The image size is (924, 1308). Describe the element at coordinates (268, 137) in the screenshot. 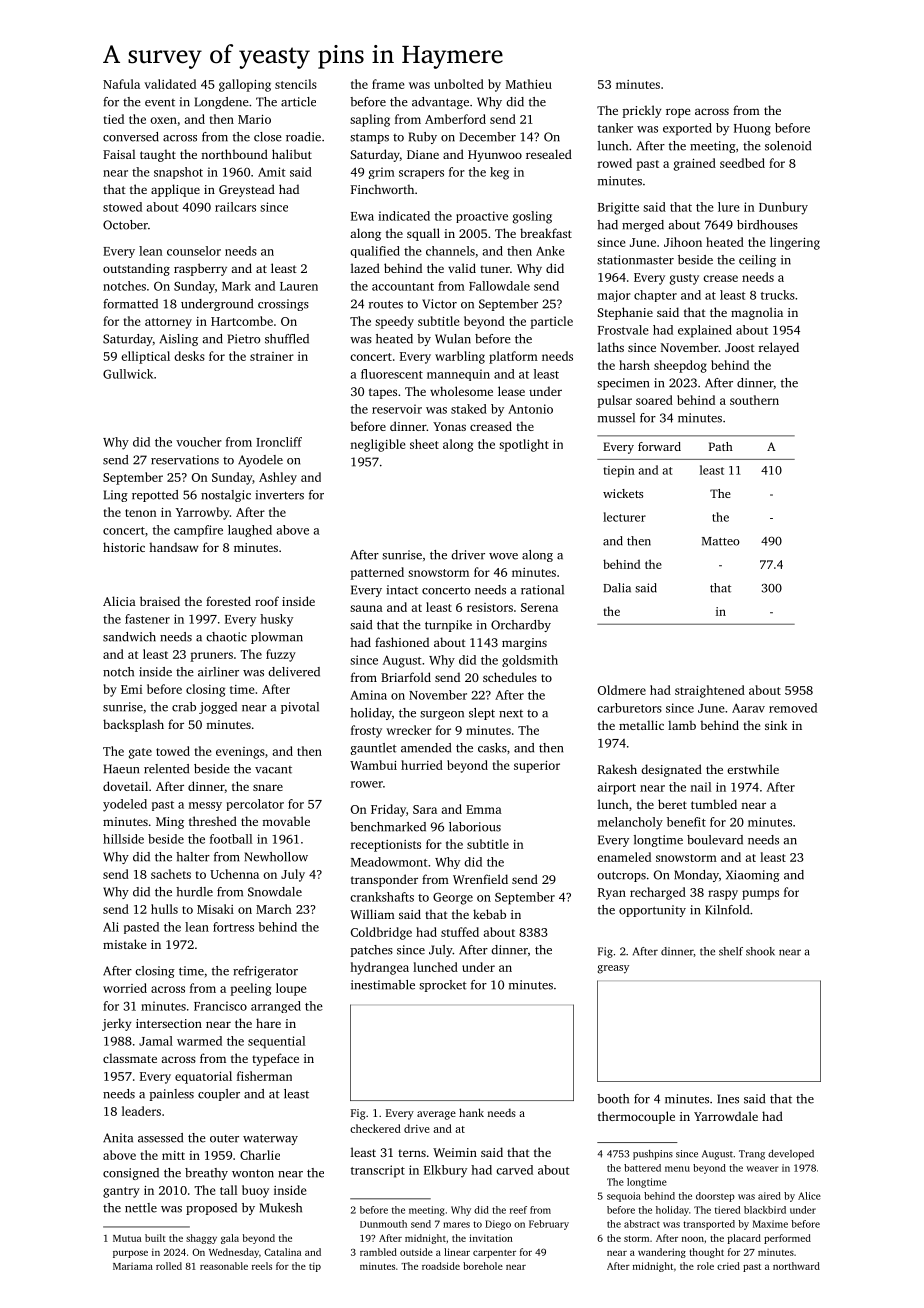

I see `close` at that location.
